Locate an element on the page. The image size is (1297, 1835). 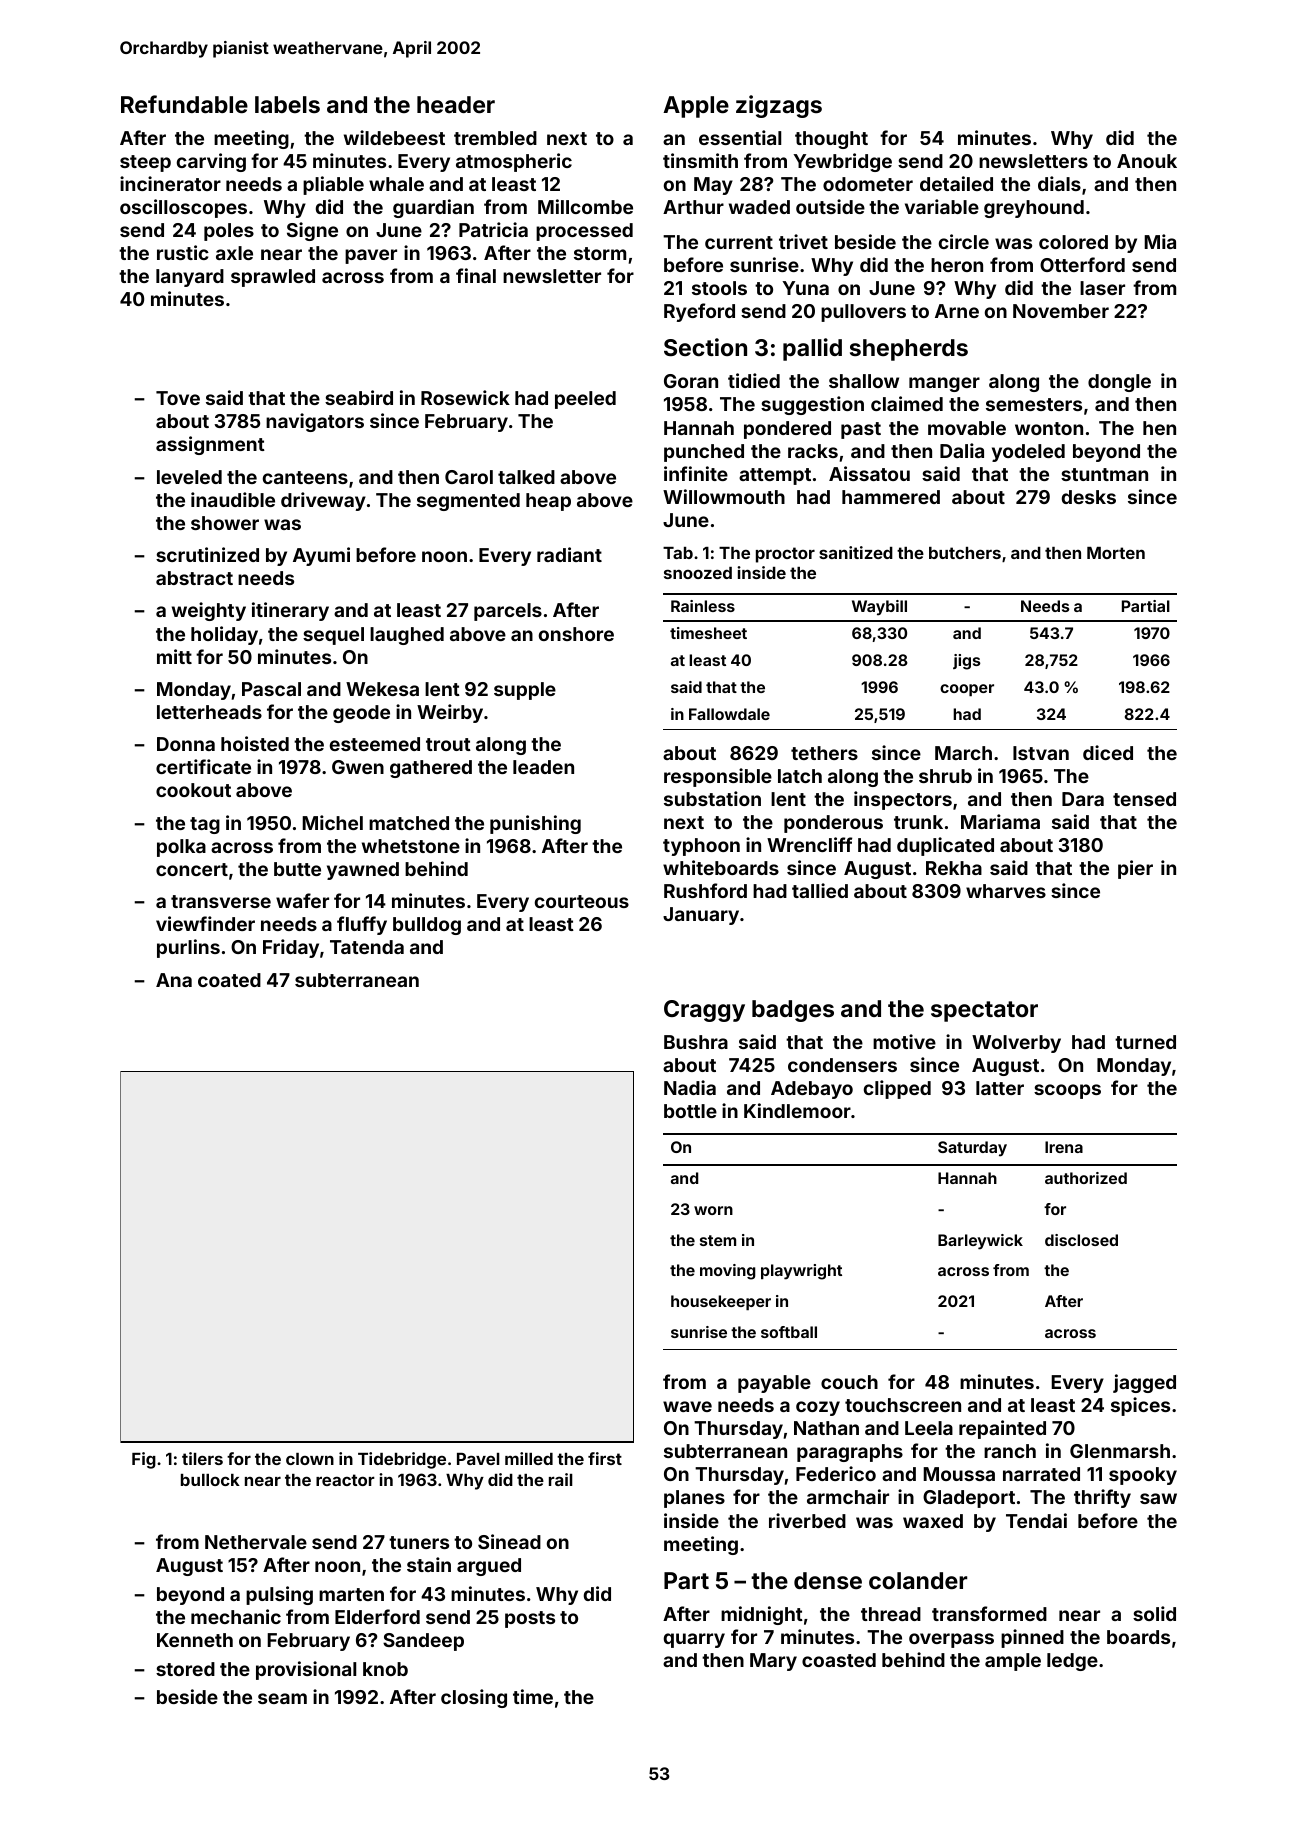
parcels is located at coordinates (508, 612).
